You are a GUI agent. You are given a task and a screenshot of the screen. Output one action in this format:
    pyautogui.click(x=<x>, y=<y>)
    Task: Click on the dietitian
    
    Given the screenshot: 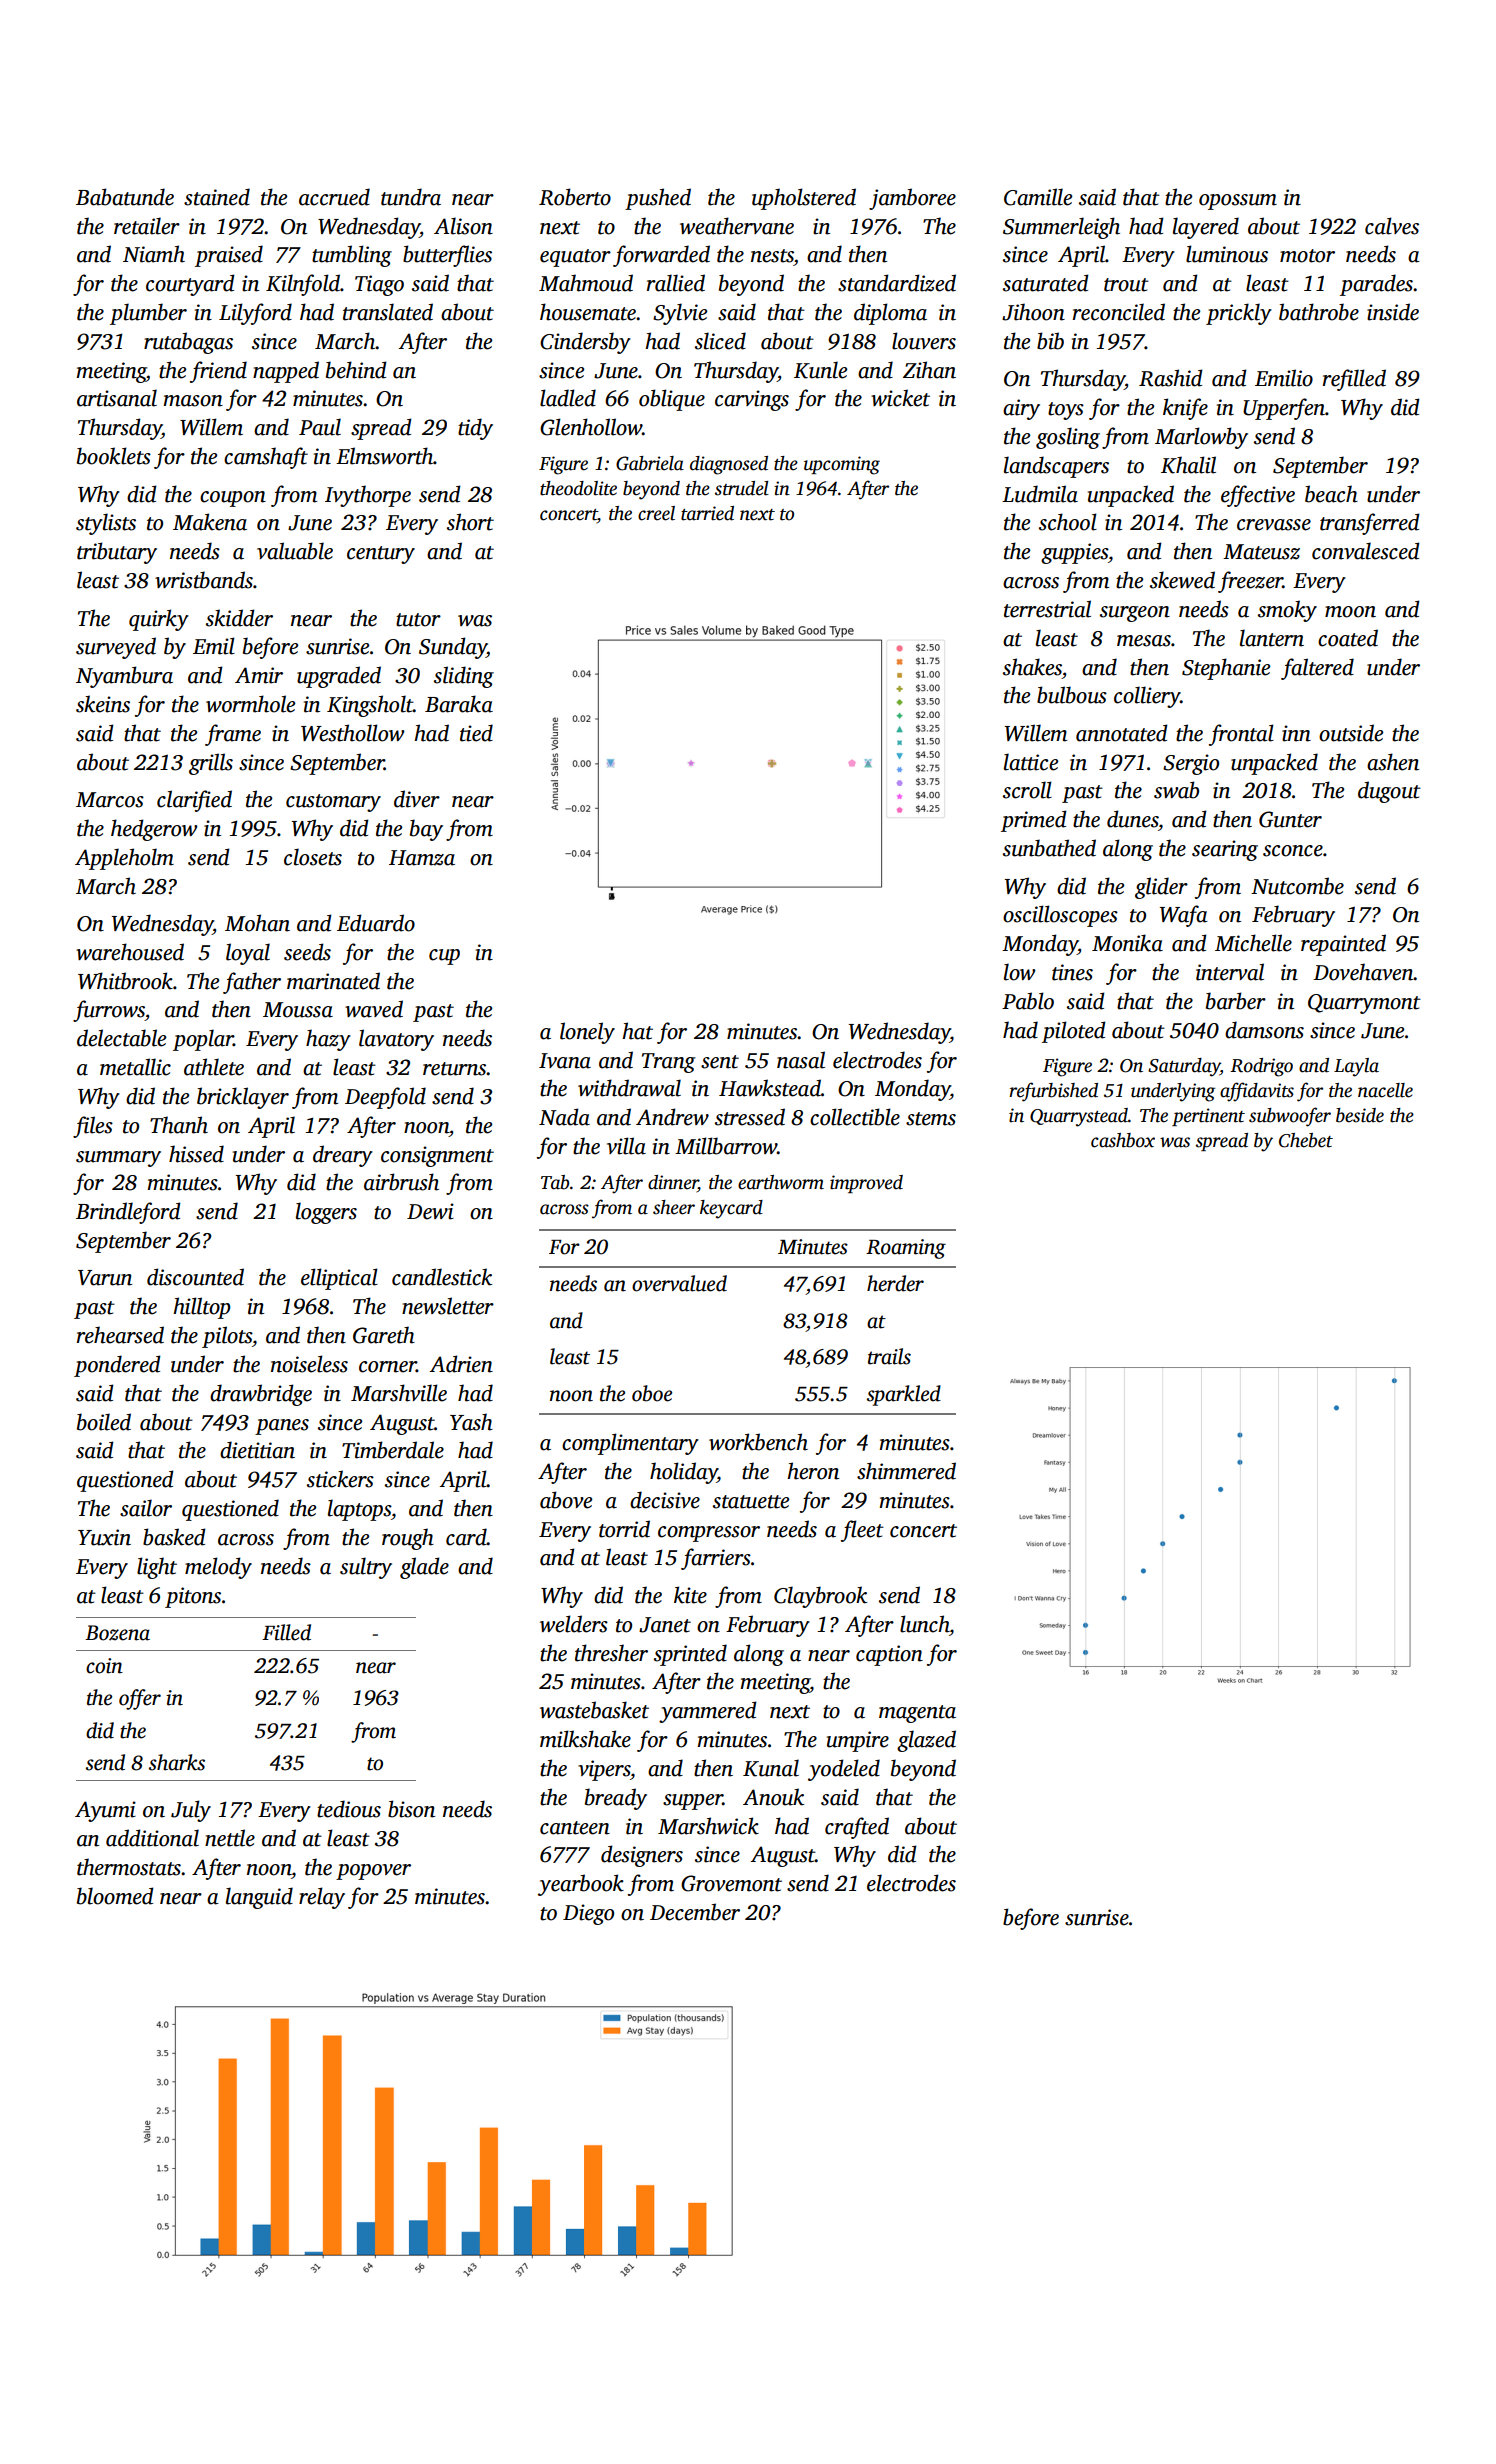 What is the action you would take?
    pyautogui.click(x=257, y=1450)
